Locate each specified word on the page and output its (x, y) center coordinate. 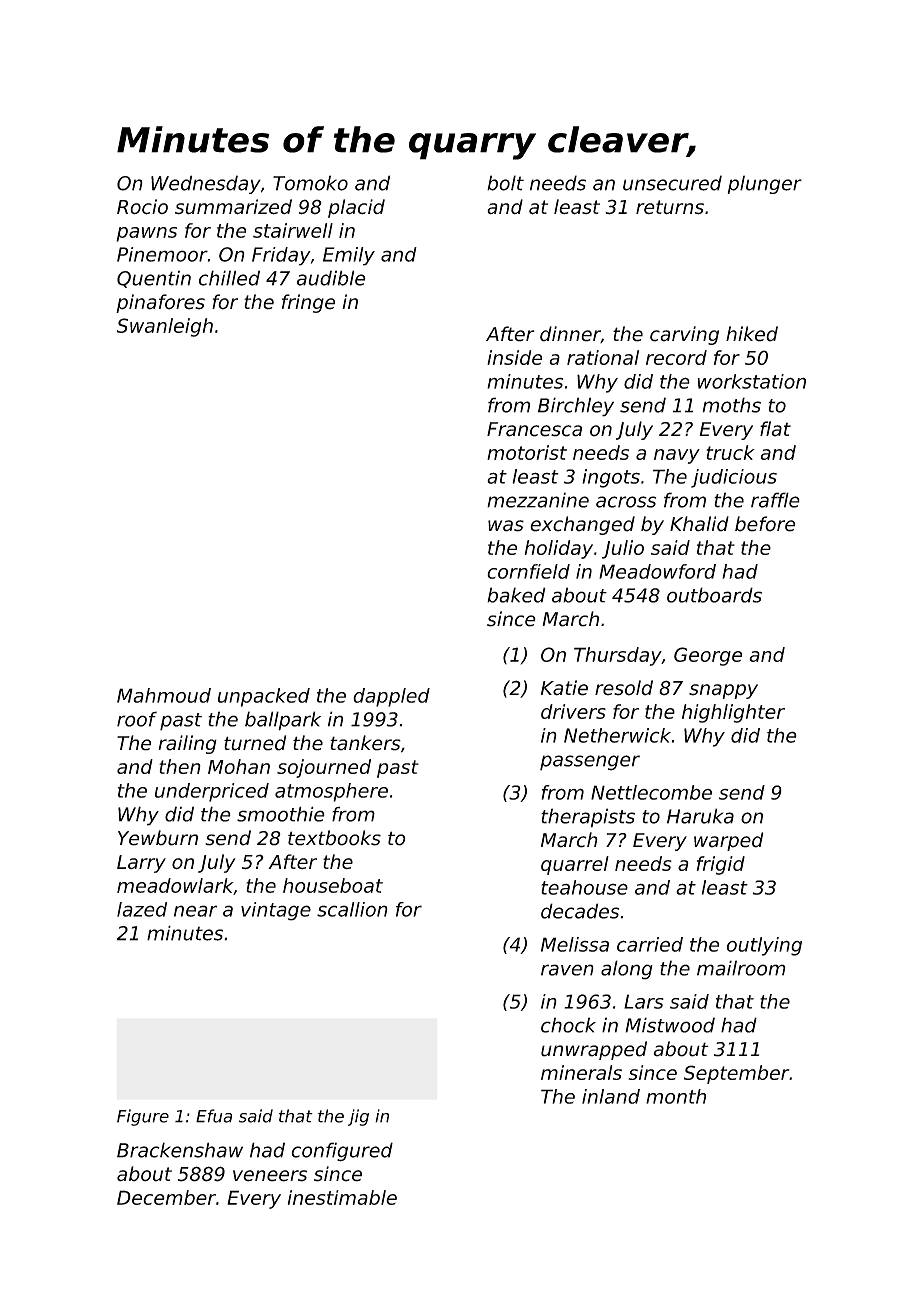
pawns (146, 234)
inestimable (342, 1197)
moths (731, 405)
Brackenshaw (180, 1150)
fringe (308, 303)
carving (684, 335)
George (708, 656)
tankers (365, 743)
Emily (349, 256)
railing (187, 744)
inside (514, 357)
